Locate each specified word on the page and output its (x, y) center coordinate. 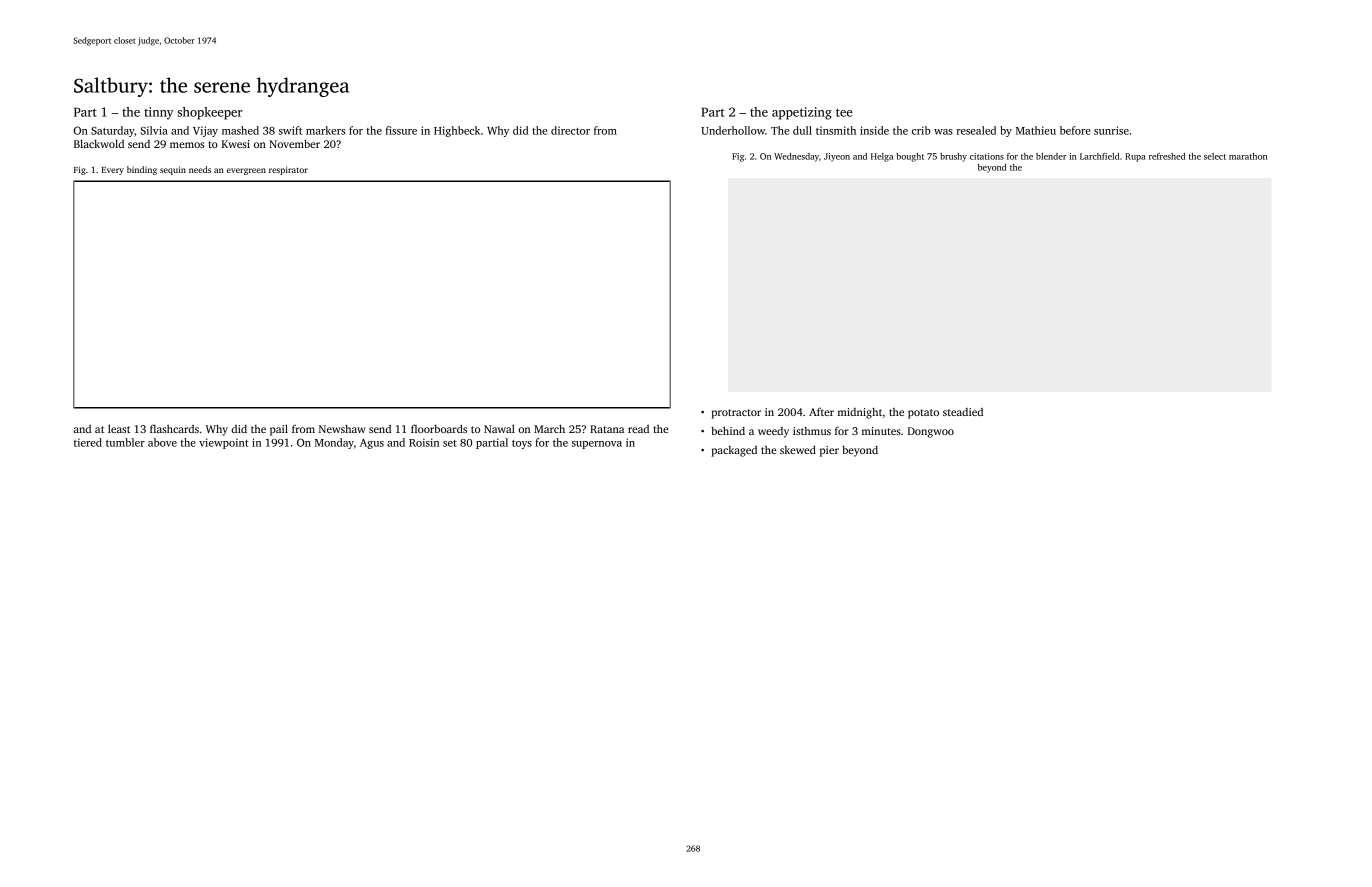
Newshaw (342, 429)
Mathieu (1036, 130)
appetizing (802, 113)
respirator (288, 170)
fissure (401, 130)
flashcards (174, 429)
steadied (963, 412)
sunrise (1111, 130)
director (570, 130)
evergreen (246, 171)
